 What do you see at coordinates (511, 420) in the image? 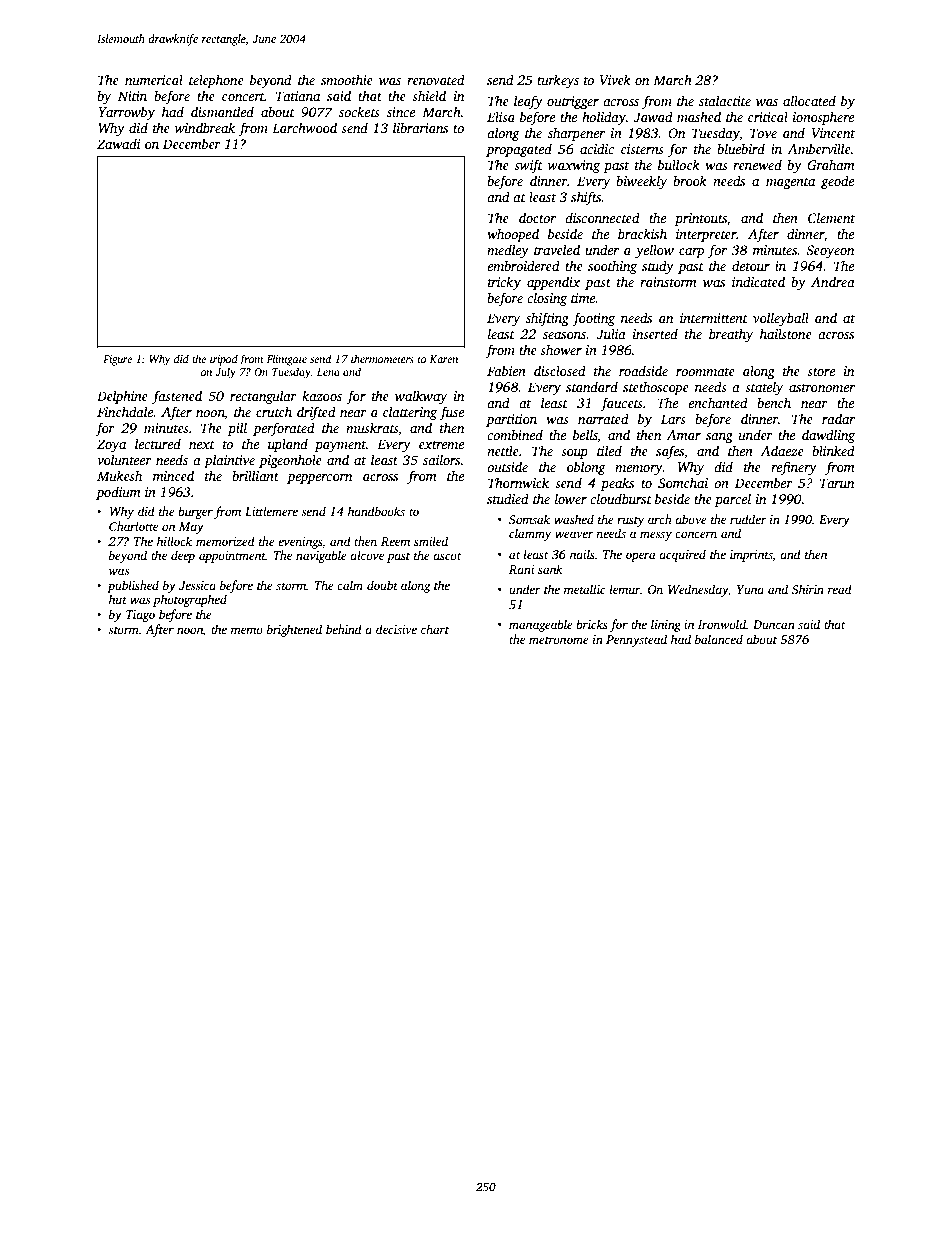
I see `partition` at bounding box center [511, 420].
